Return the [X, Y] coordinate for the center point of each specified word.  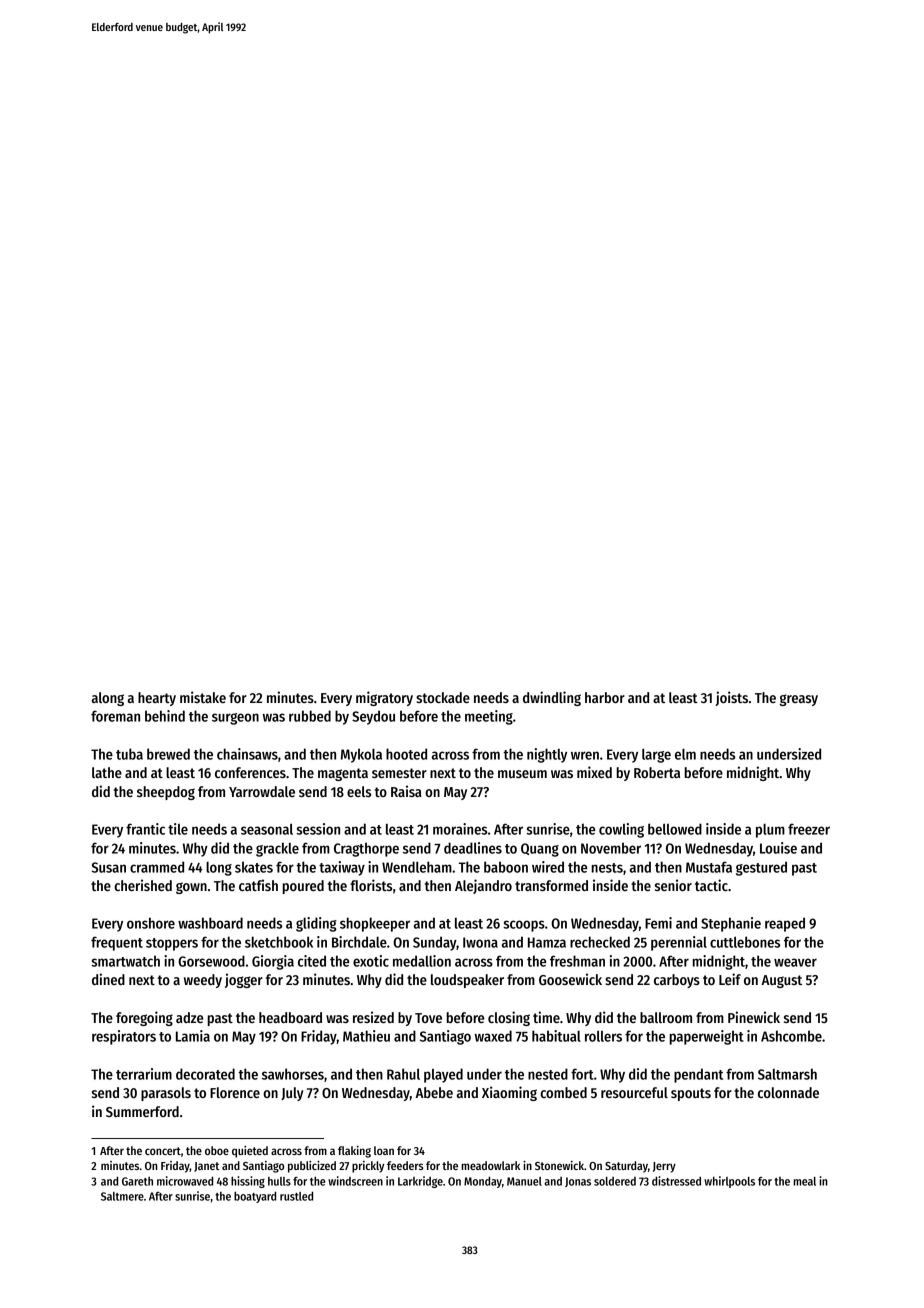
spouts [691, 1094]
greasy [798, 700]
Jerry [664, 1167]
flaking [354, 1152]
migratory [384, 698]
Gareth [137, 1181]
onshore [151, 923]
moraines [460, 829]
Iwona [480, 942]
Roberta [657, 772]
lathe [107, 772]
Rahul [403, 1074]
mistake [203, 697]
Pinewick [754, 1017]
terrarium [144, 1074]
